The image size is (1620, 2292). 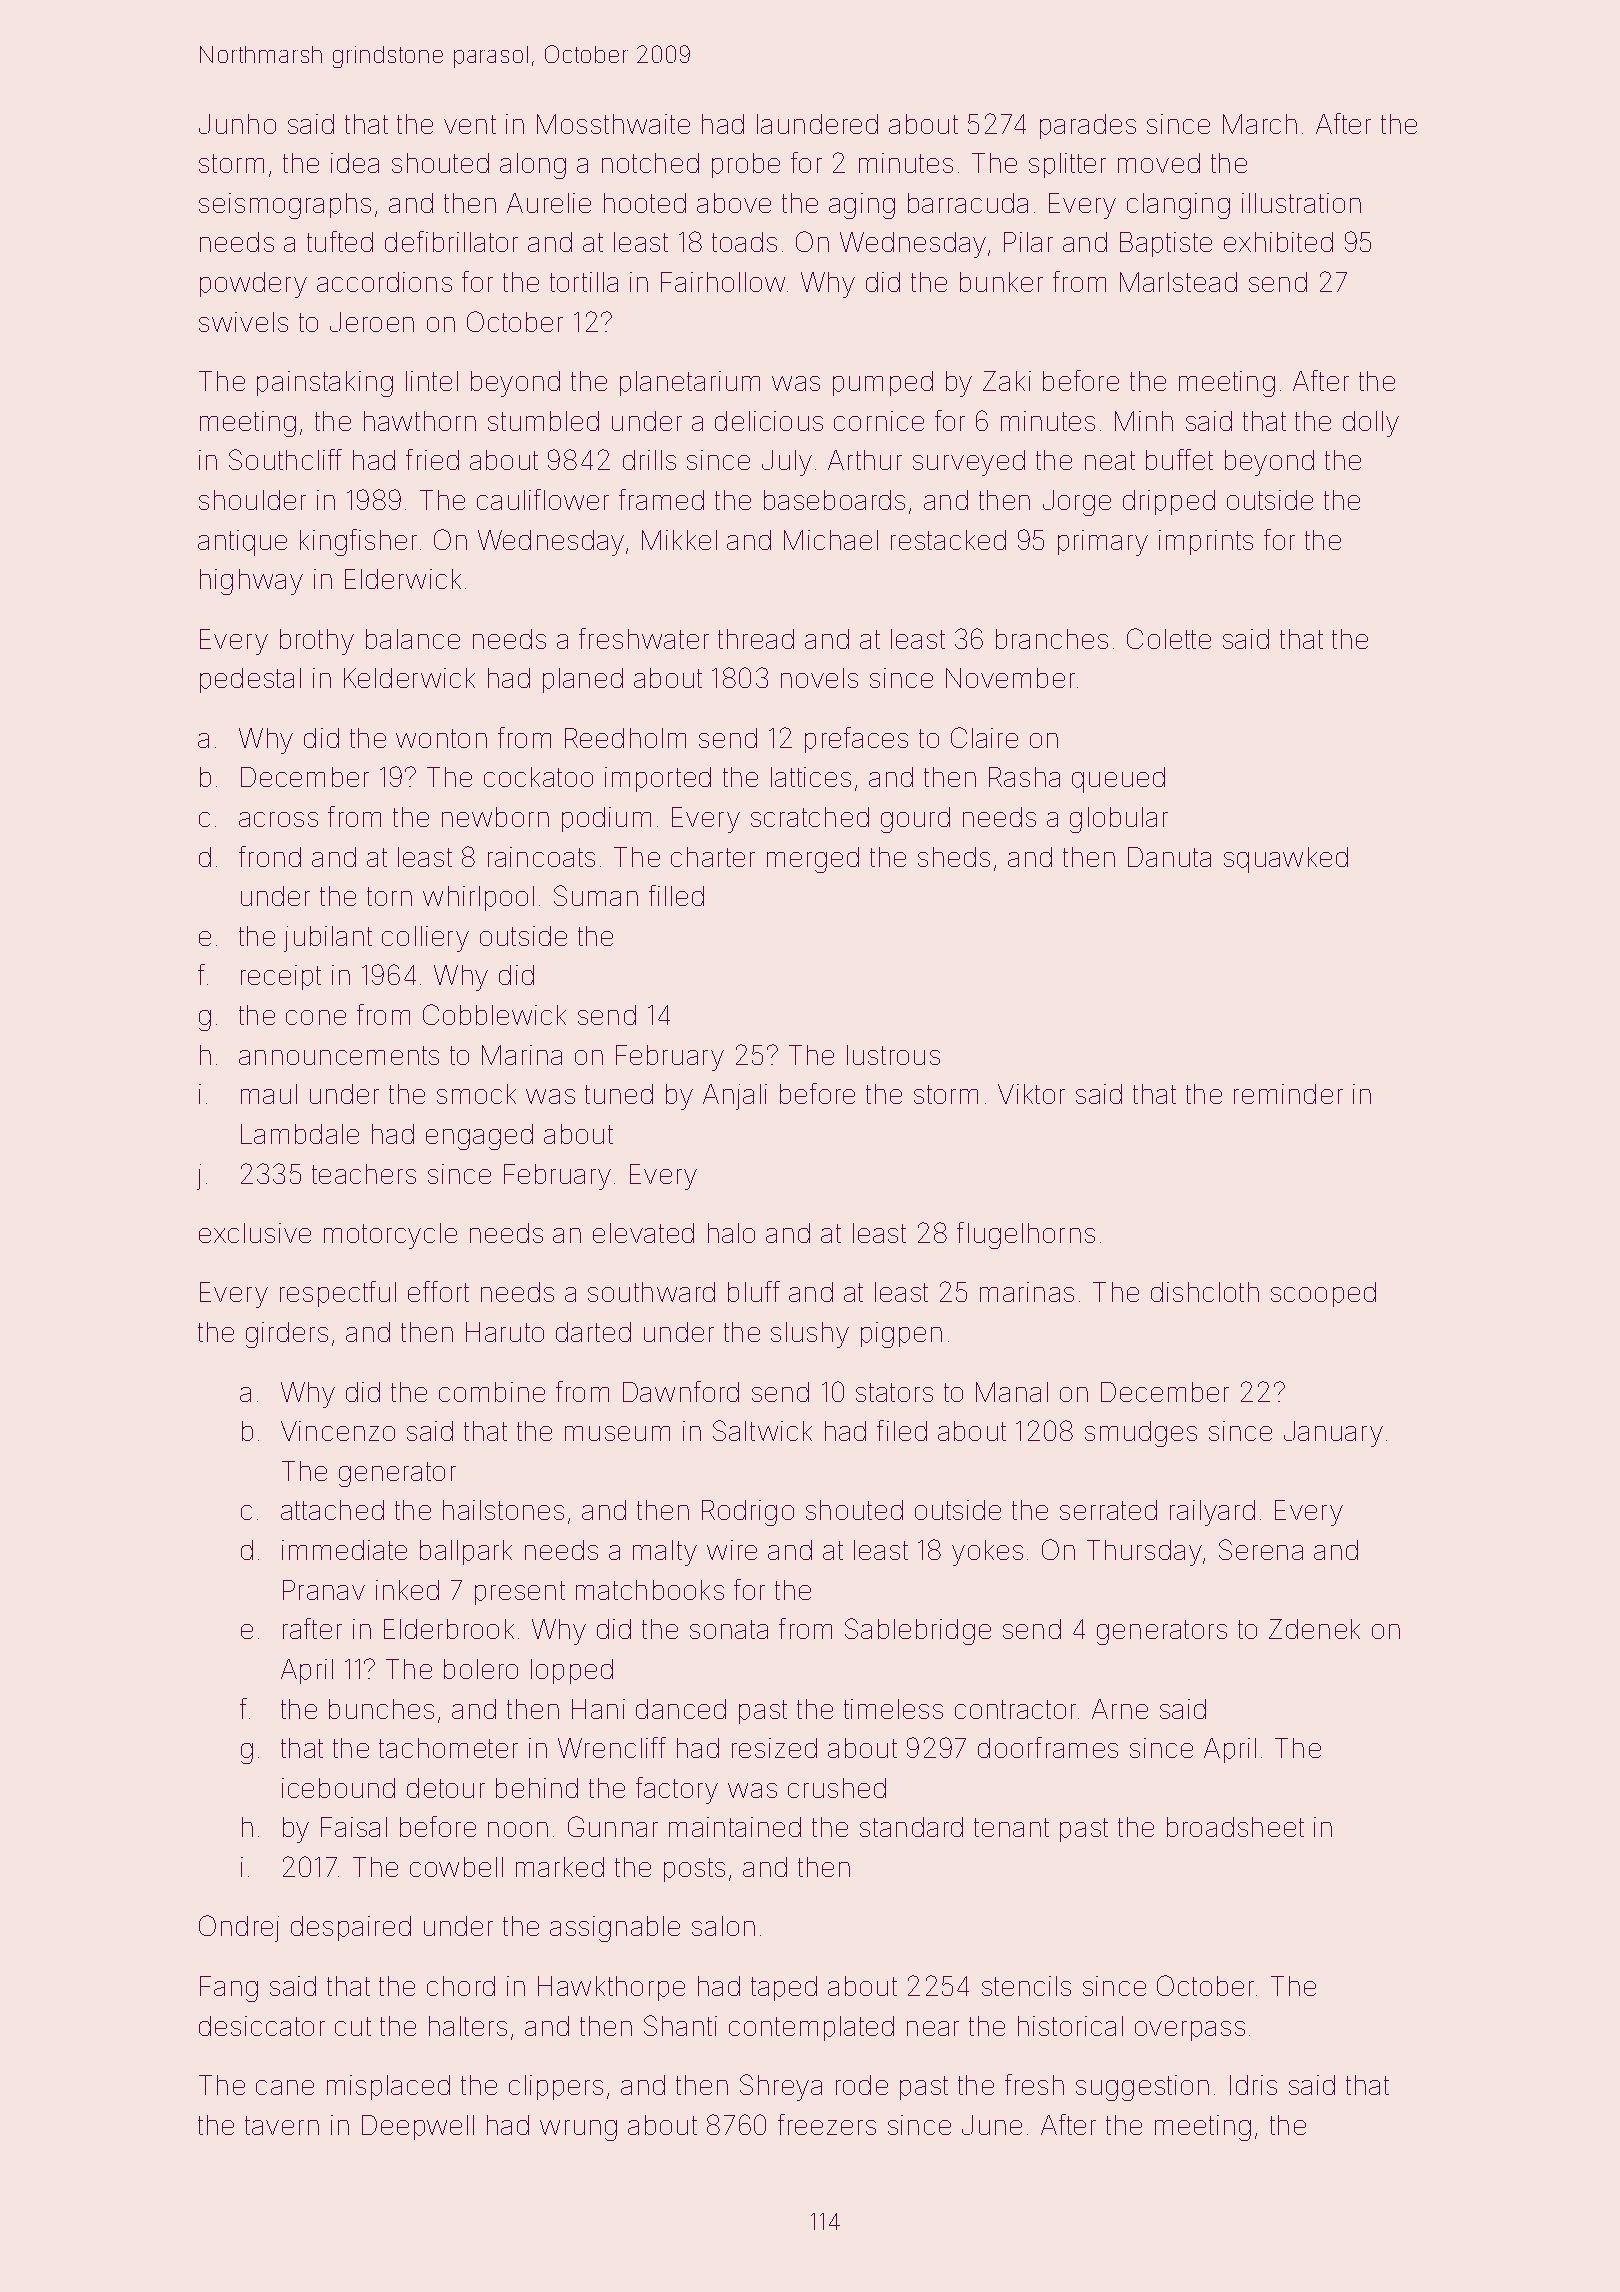 I want to click on tavern, so click(x=282, y=2125).
